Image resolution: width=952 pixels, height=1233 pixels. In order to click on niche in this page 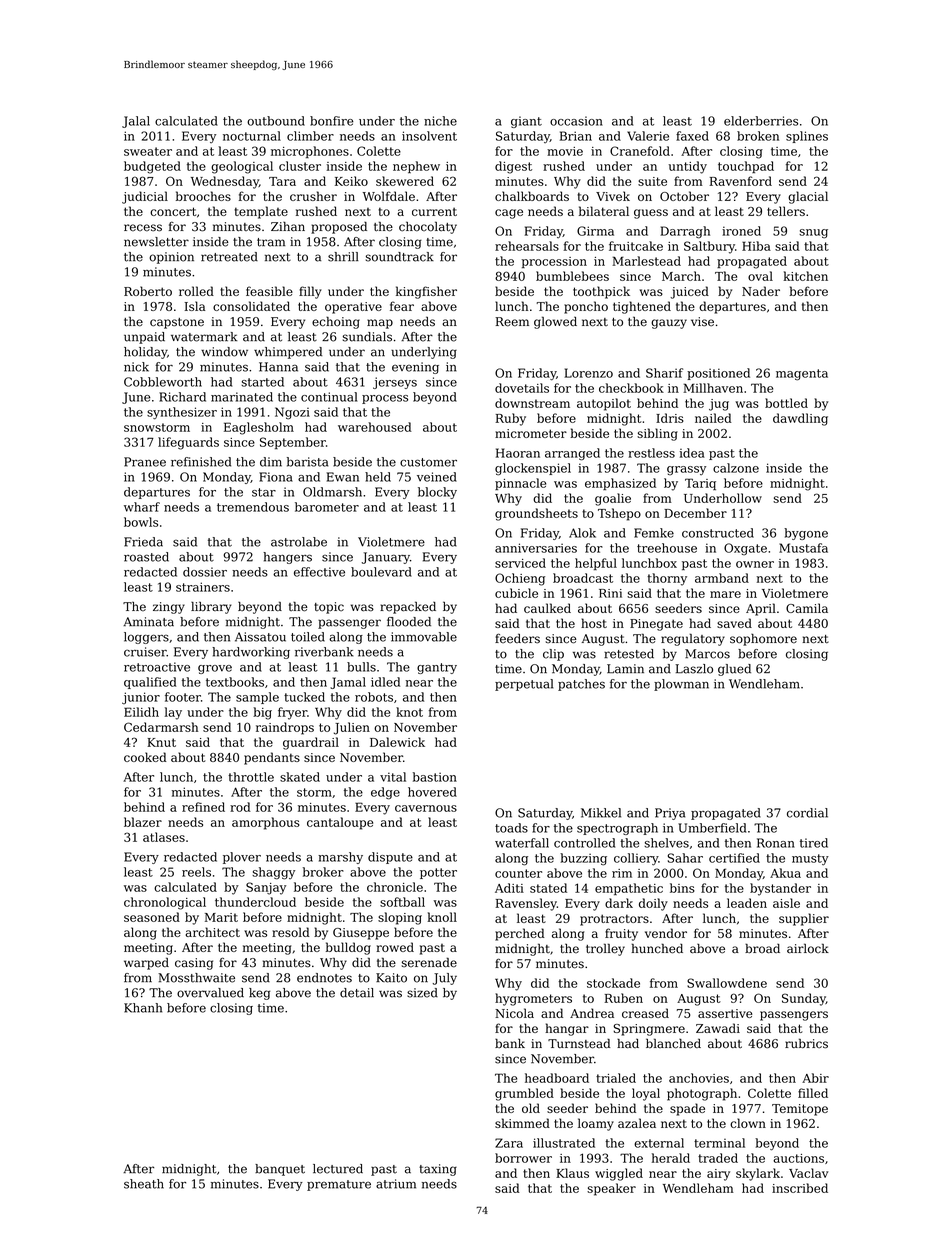, I will do `click(440, 121)`.
